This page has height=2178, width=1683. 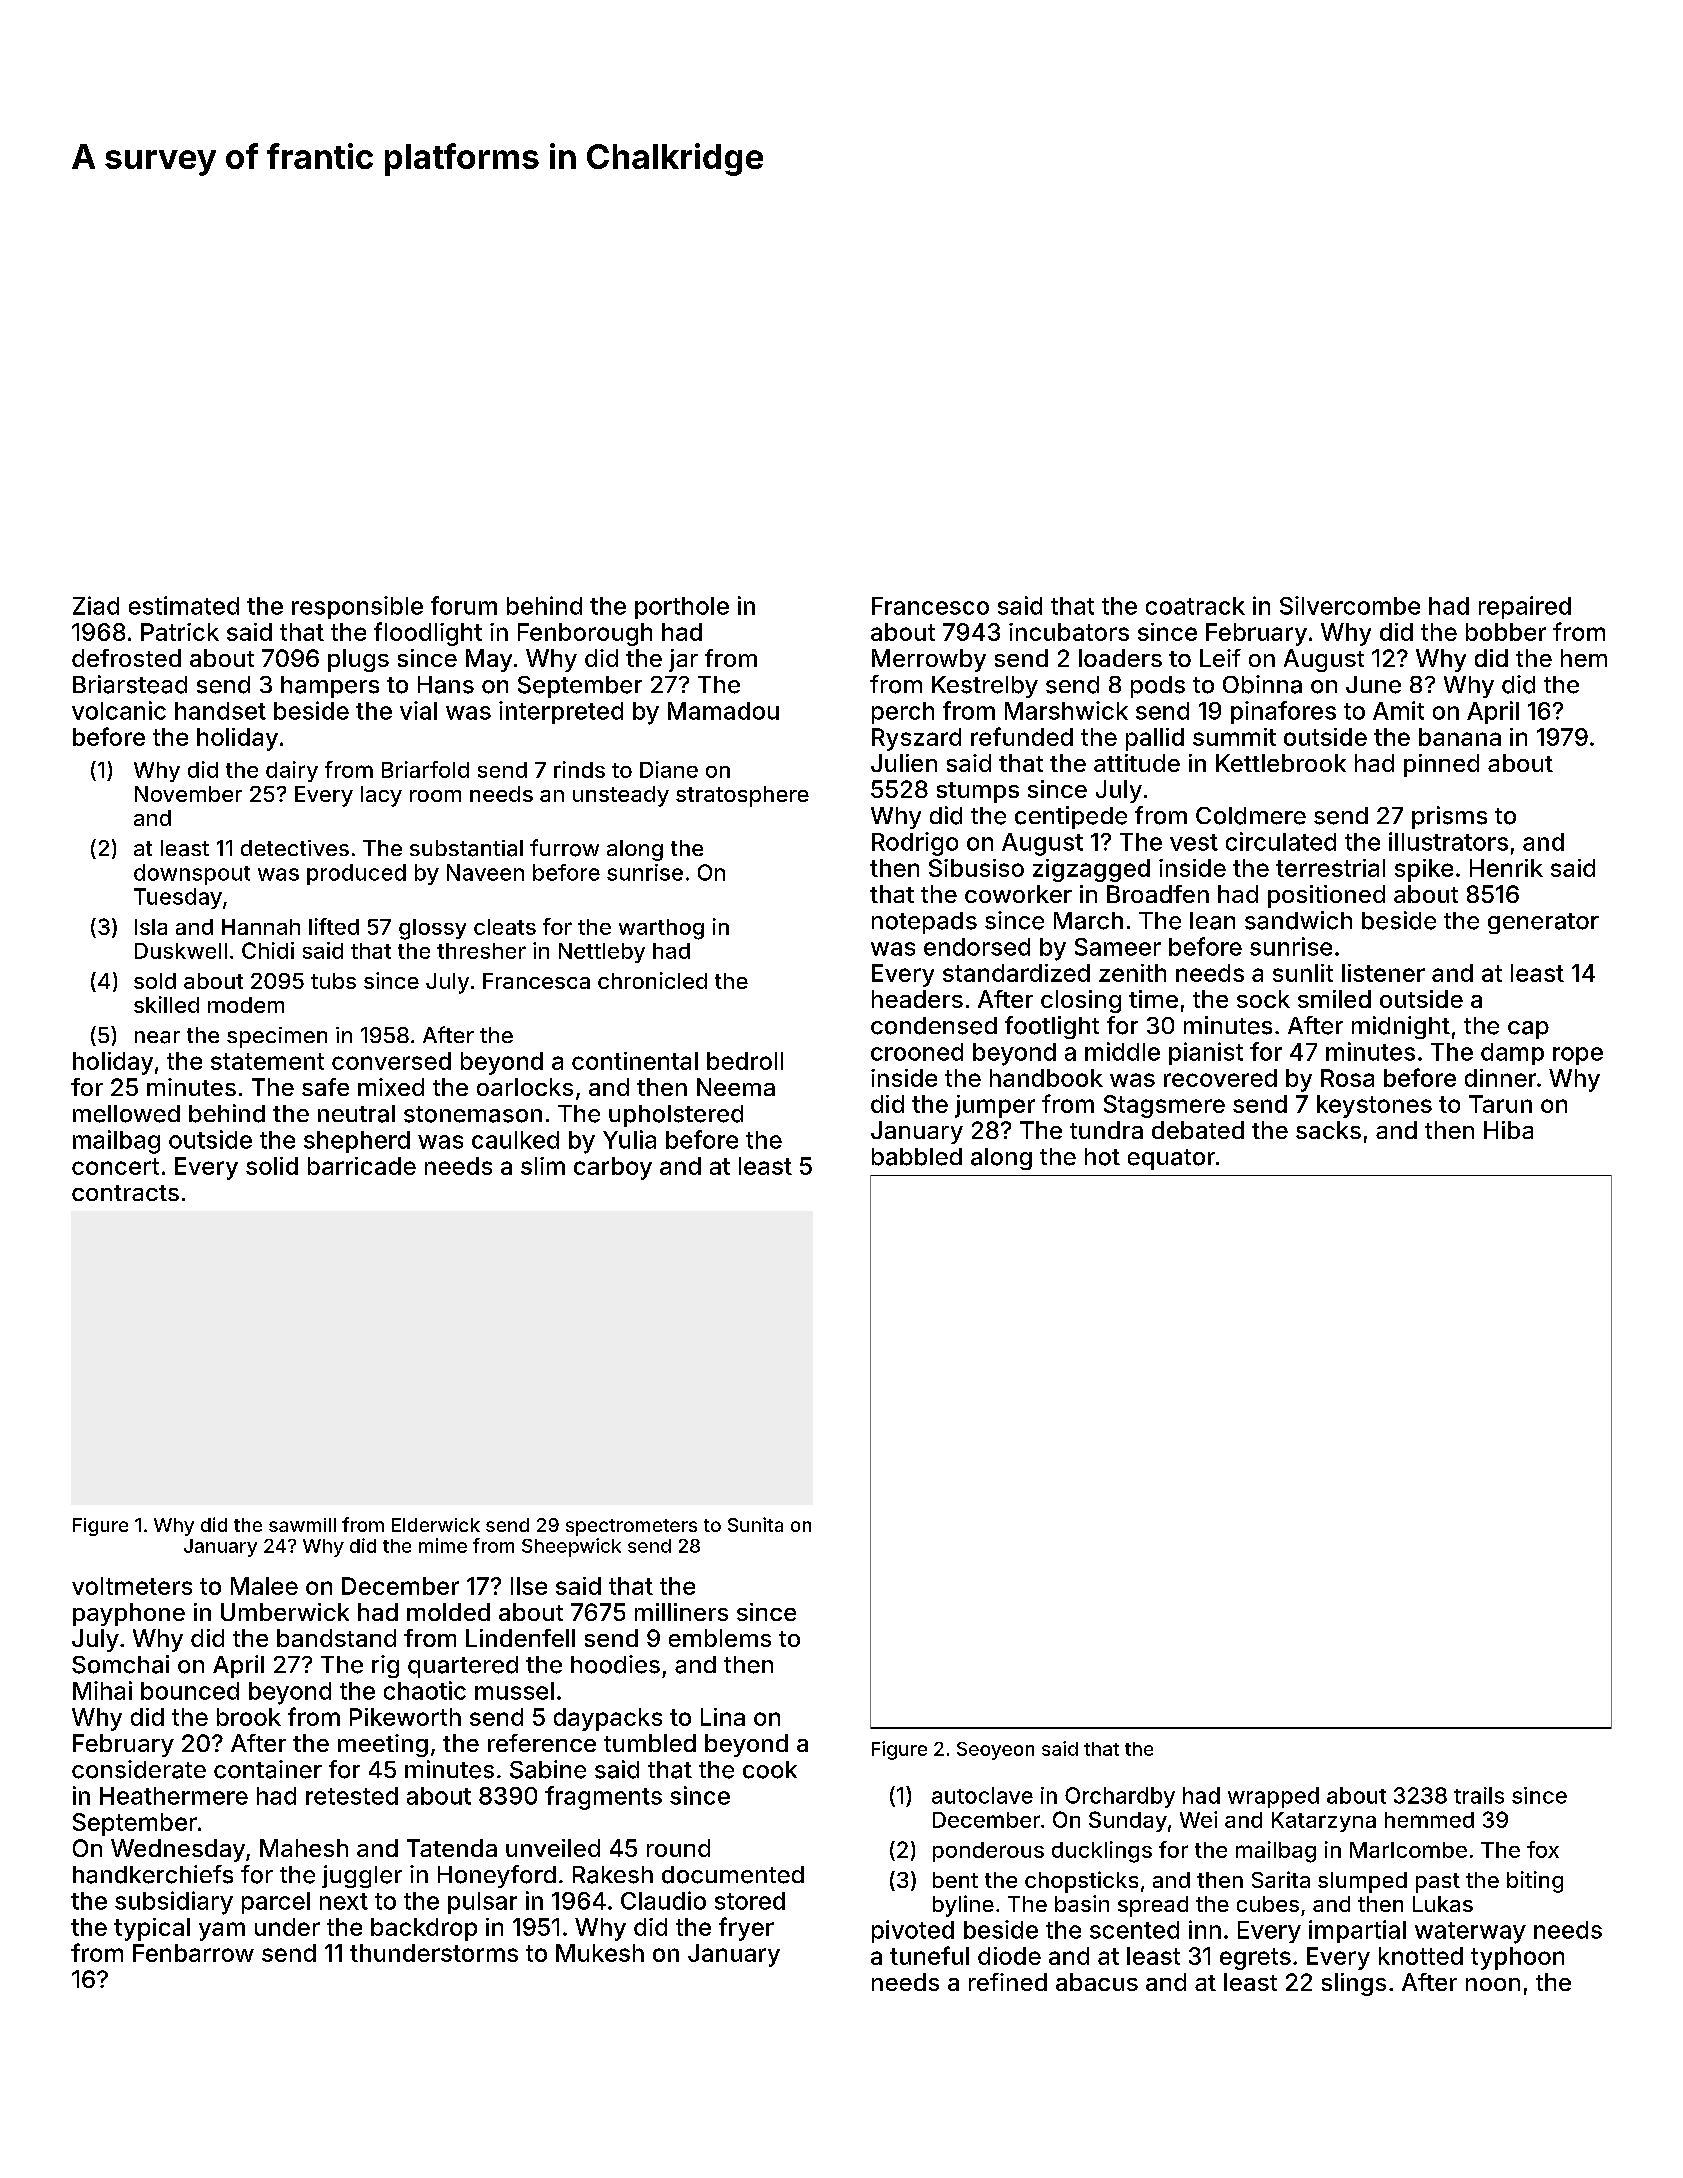 What do you see at coordinates (930, 606) in the page?
I see `Francesco` at bounding box center [930, 606].
